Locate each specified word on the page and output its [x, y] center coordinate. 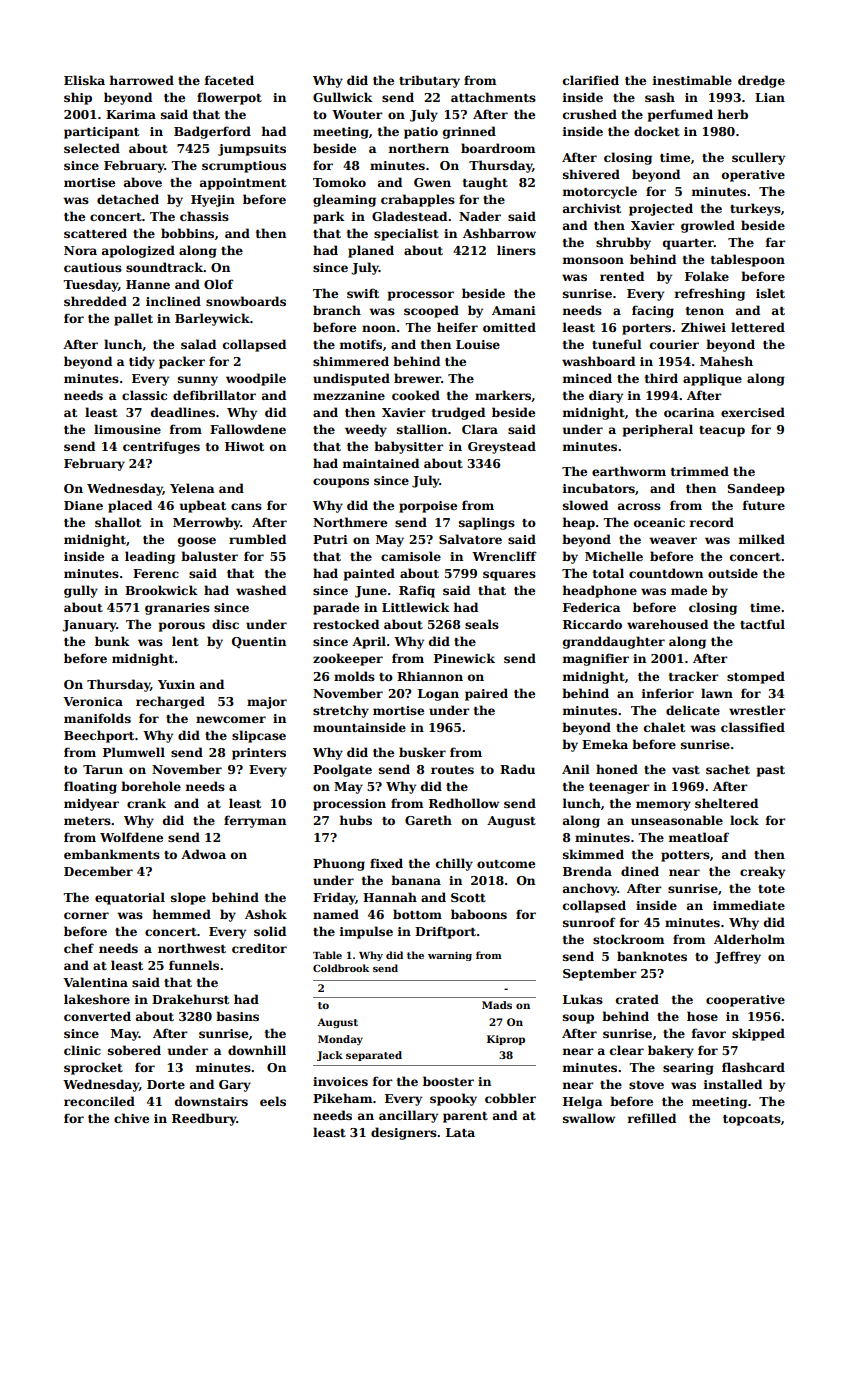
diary [606, 396]
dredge [761, 81]
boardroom [498, 148]
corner [86, 915]
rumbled [257, 539]
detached [128, 199]
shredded [95, 301]
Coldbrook [341, 968]
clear [627, 1050]
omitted [509, 327]
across [639, 506]
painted [369, 574]
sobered [134, 1050]
